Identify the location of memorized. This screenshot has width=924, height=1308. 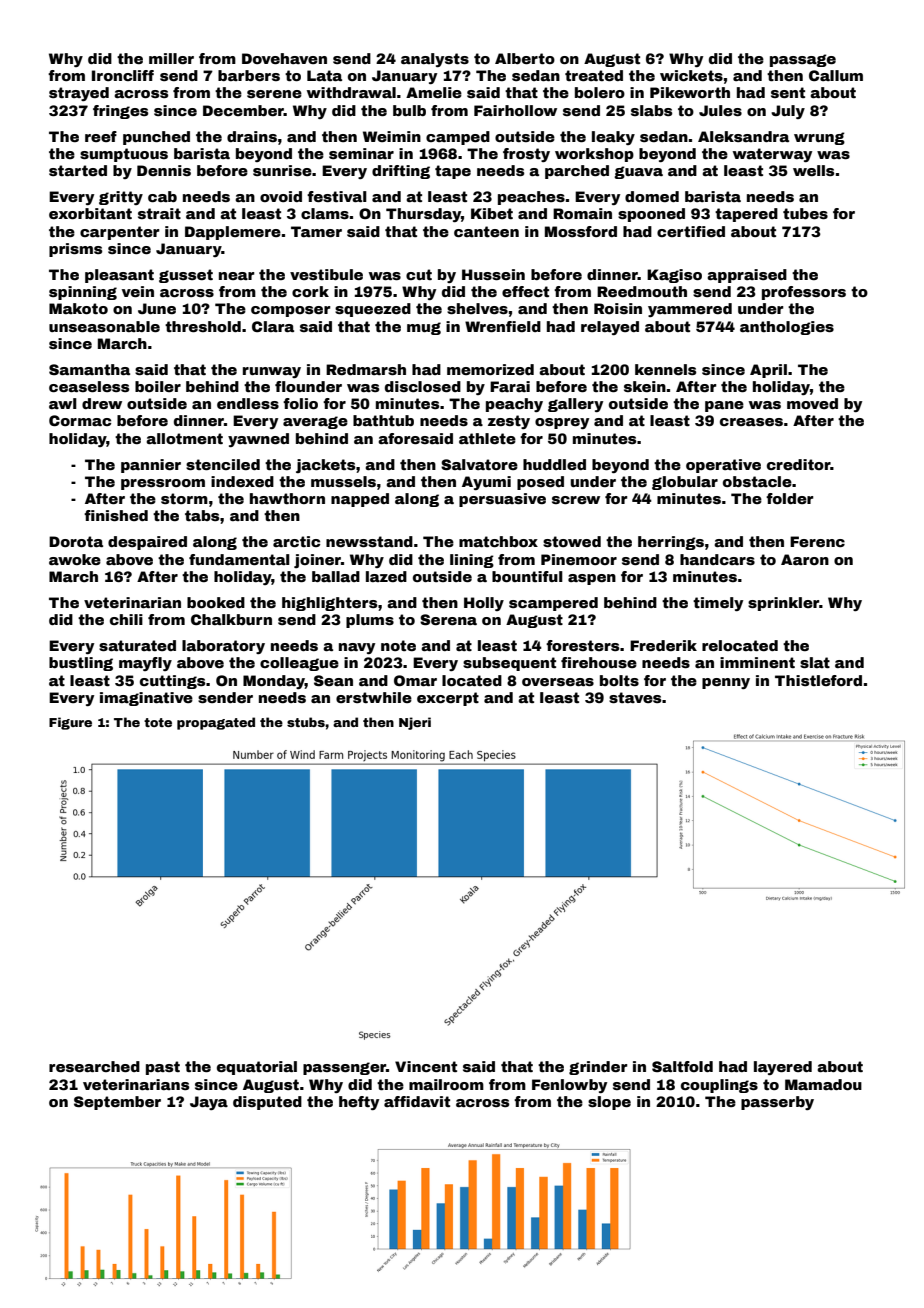
(490, 369).
